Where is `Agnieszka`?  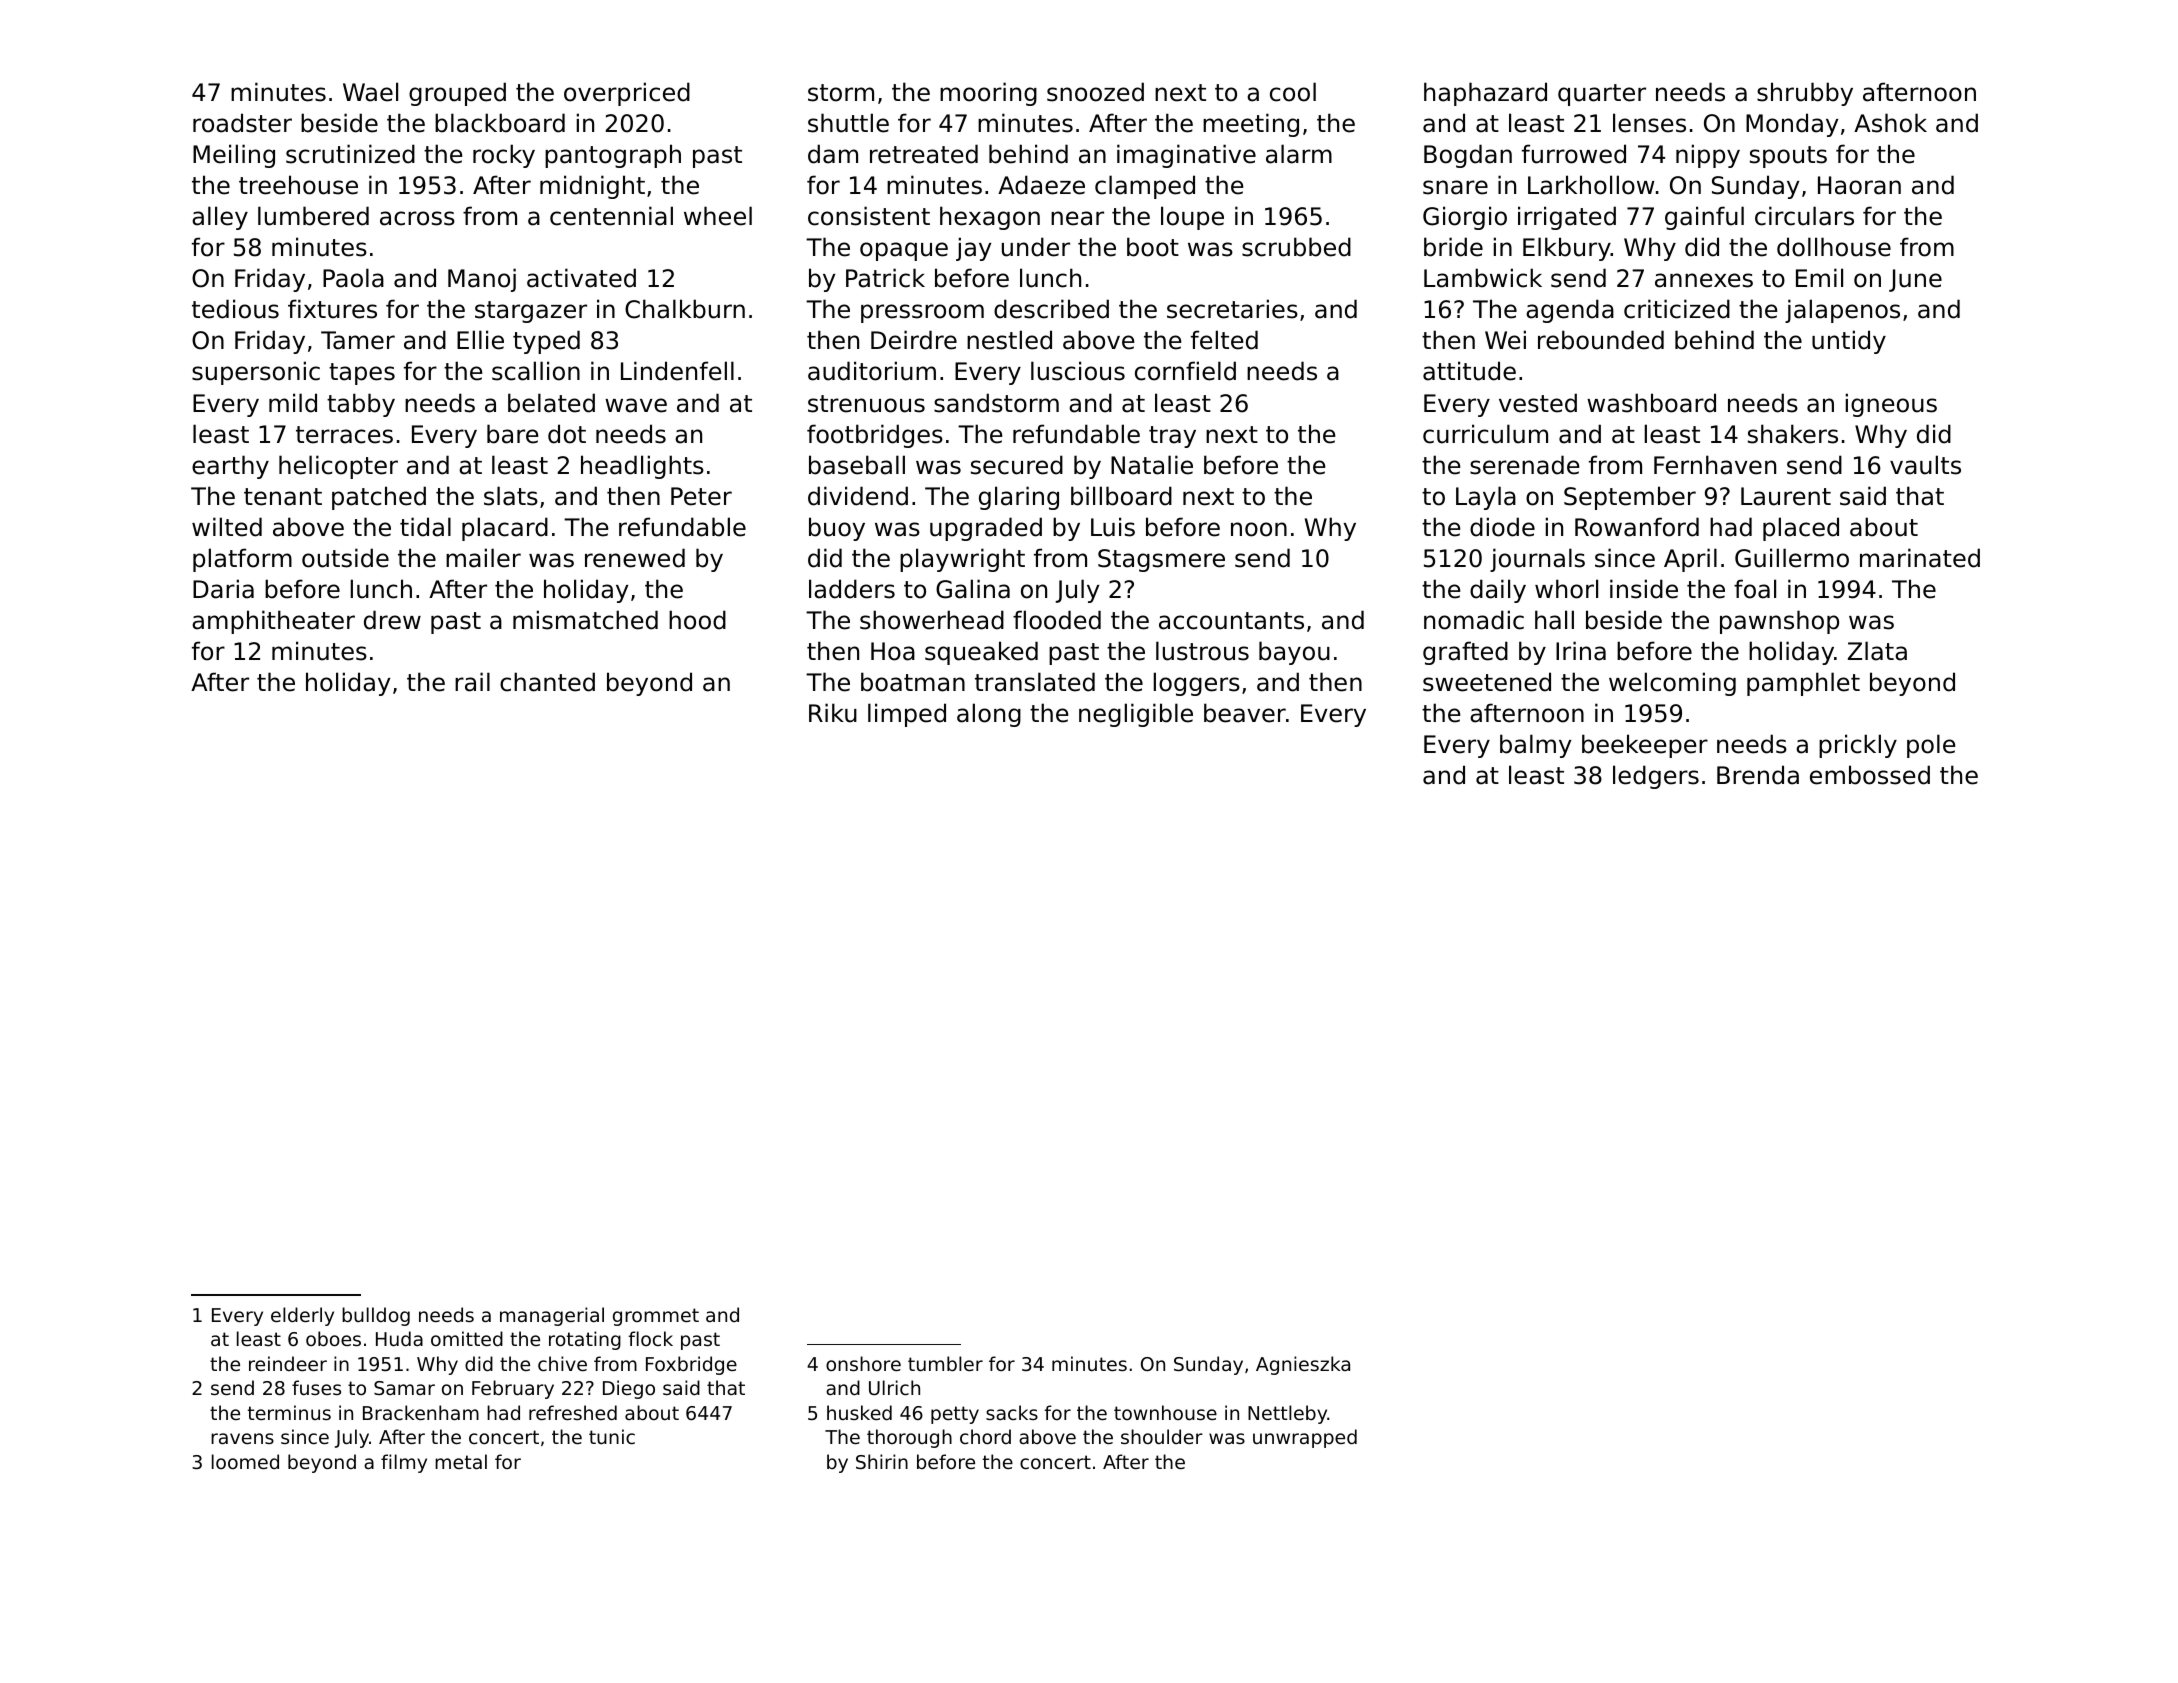
Agnieszka is located at coordinates (1303, 1365).
